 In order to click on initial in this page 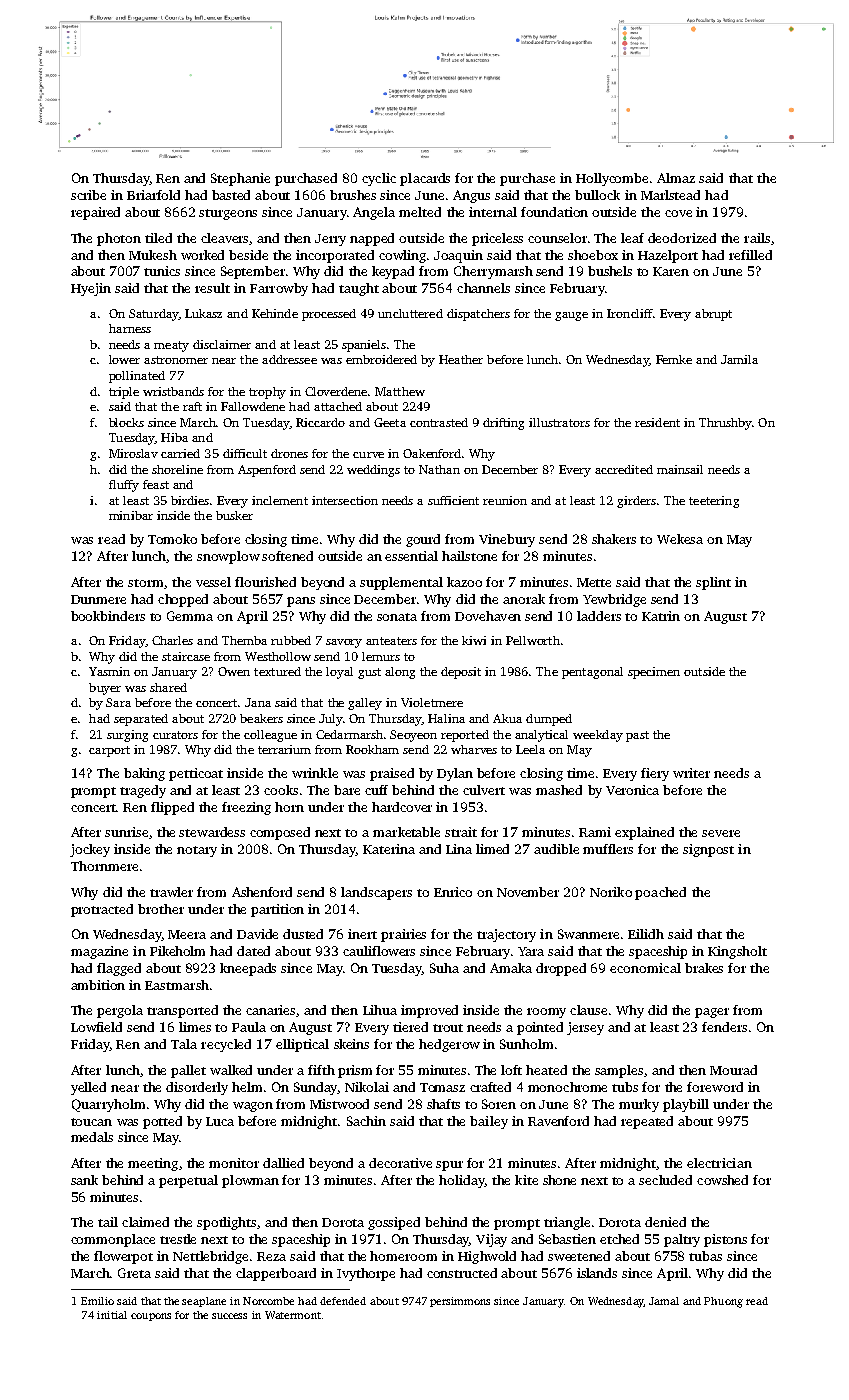, I will do `click(112, 1315)`.
